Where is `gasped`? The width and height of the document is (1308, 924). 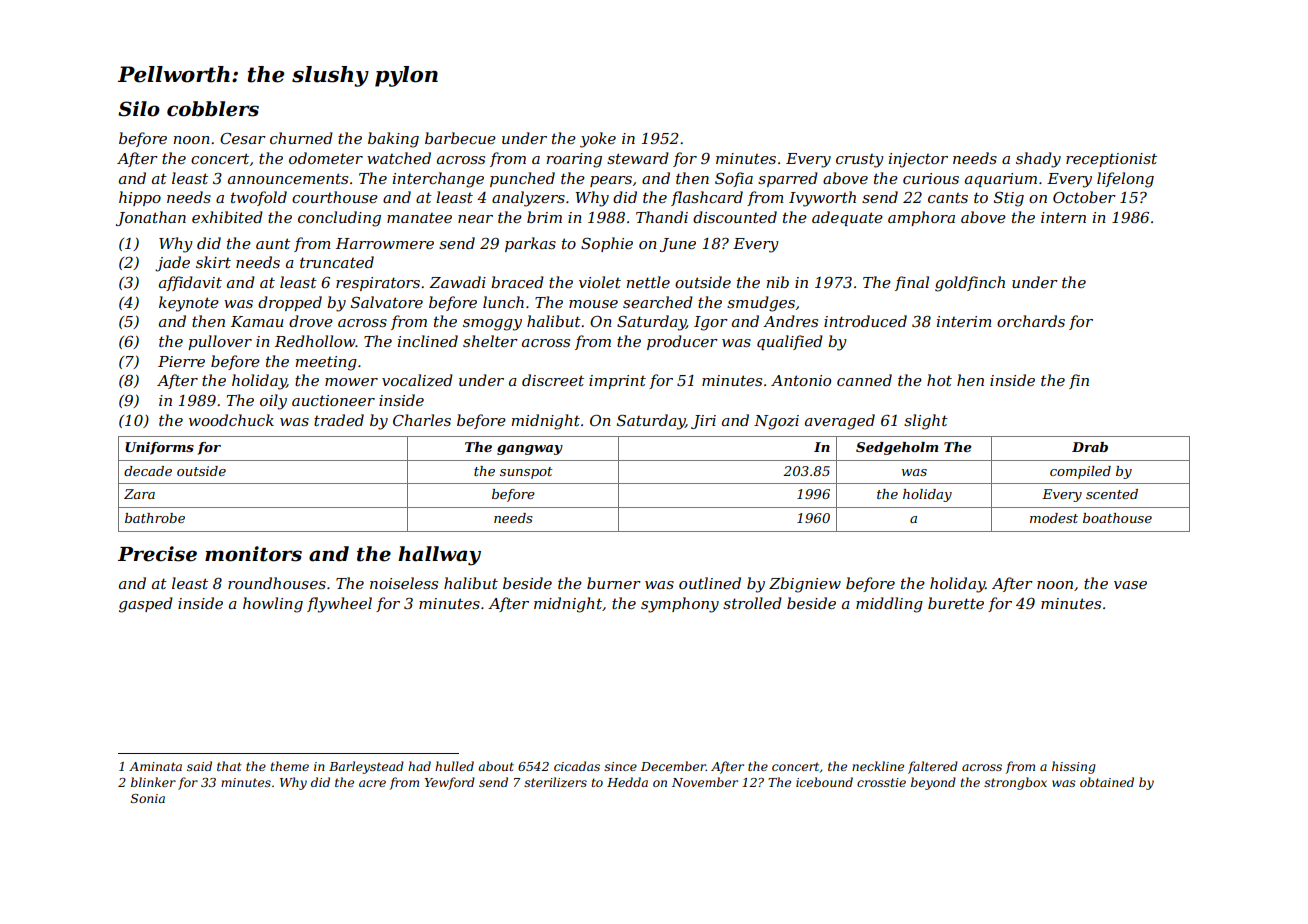 gasped is located at coordinates (146, 605).
